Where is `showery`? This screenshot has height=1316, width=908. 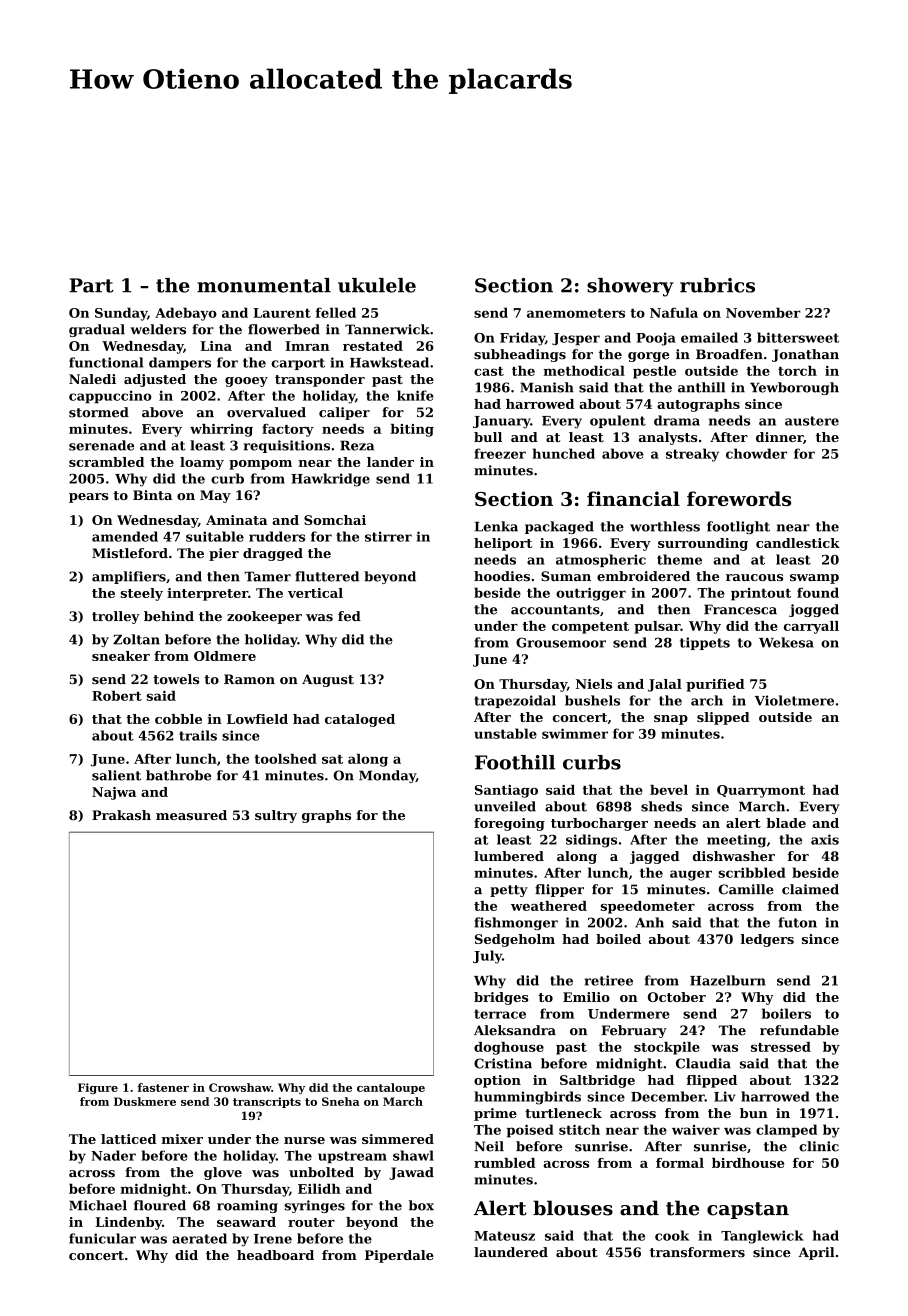 showery is located at coordinates (630, 287).
